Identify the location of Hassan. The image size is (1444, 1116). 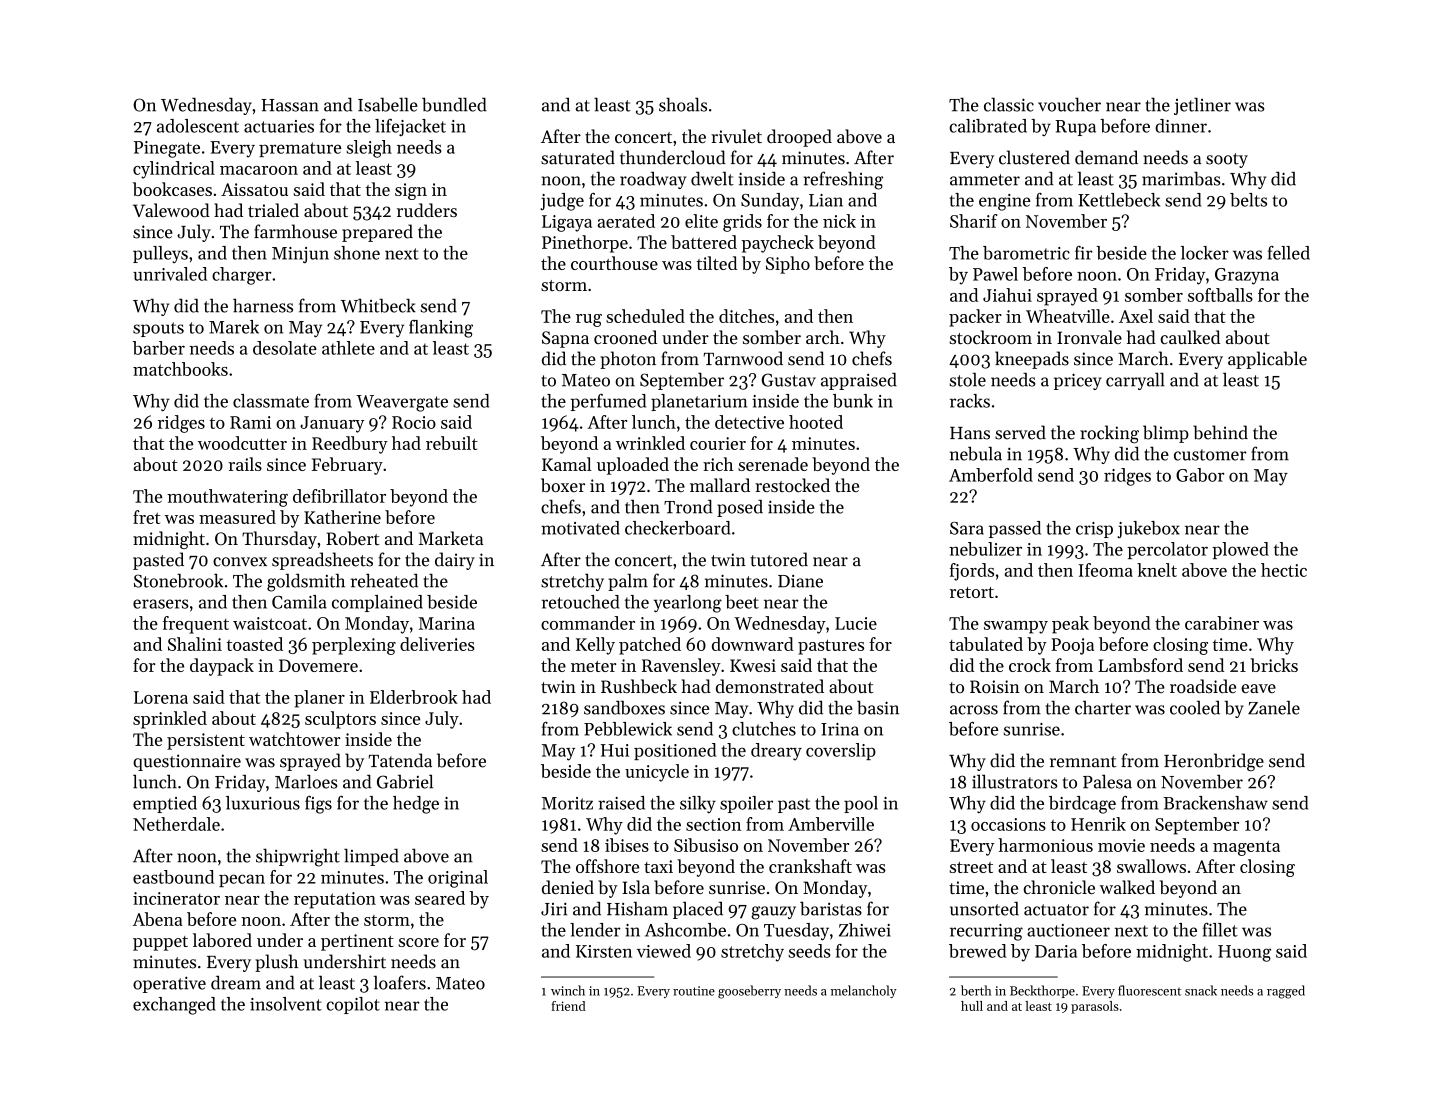
(290, 105).
